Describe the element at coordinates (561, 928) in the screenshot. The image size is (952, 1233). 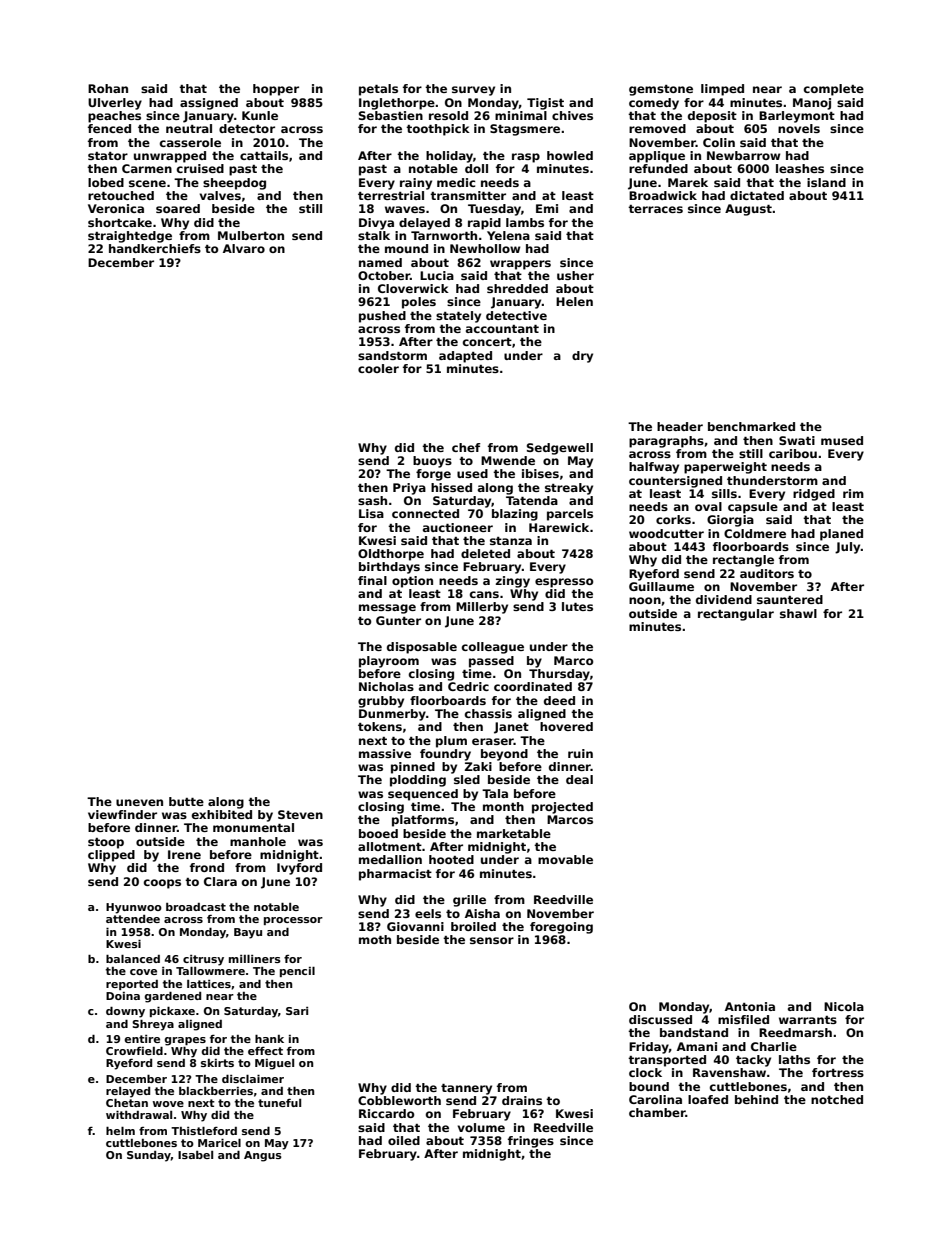
I see `foregoing` at that location.
